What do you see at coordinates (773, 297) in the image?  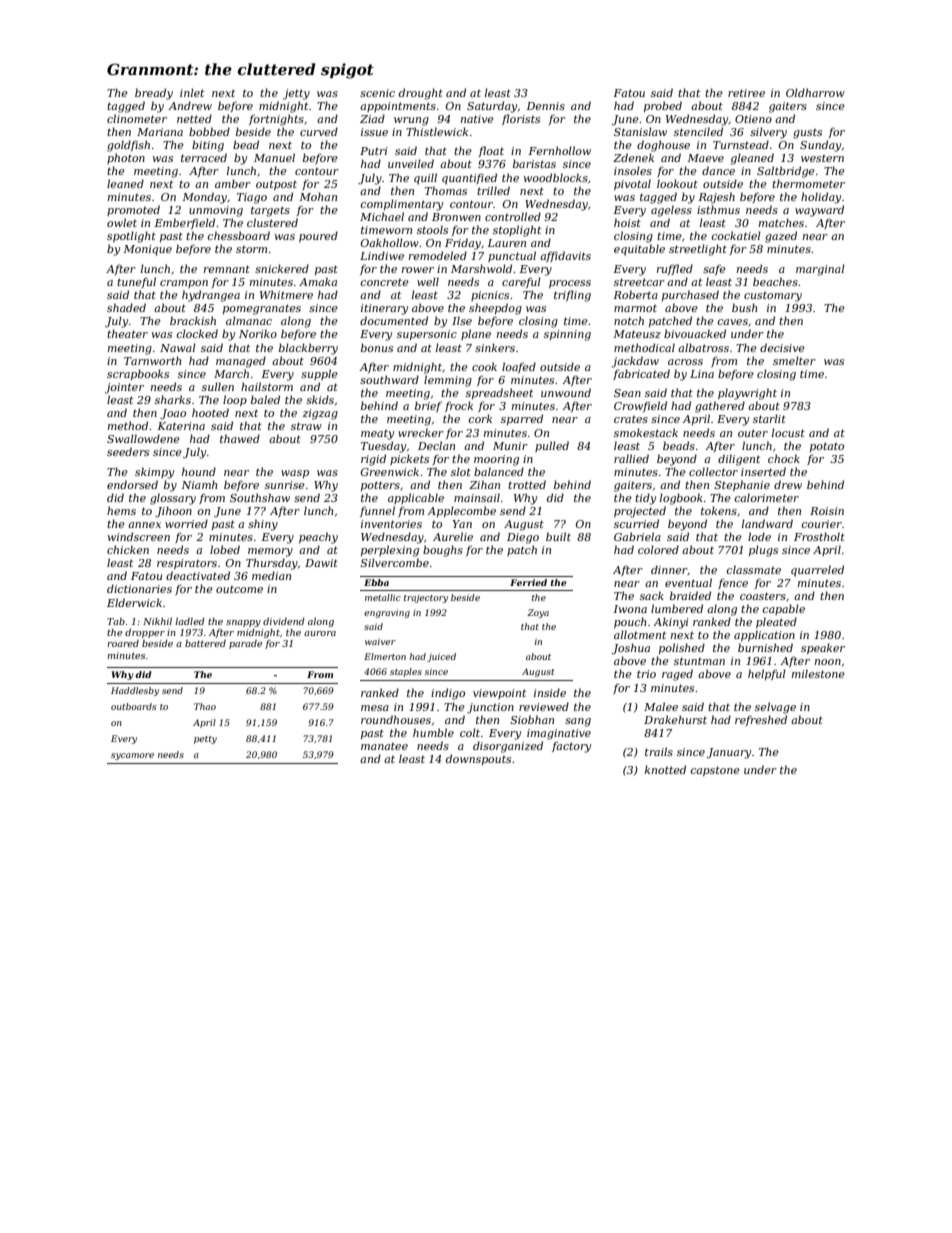 I see `customary` at bounding box center [773, 297].
